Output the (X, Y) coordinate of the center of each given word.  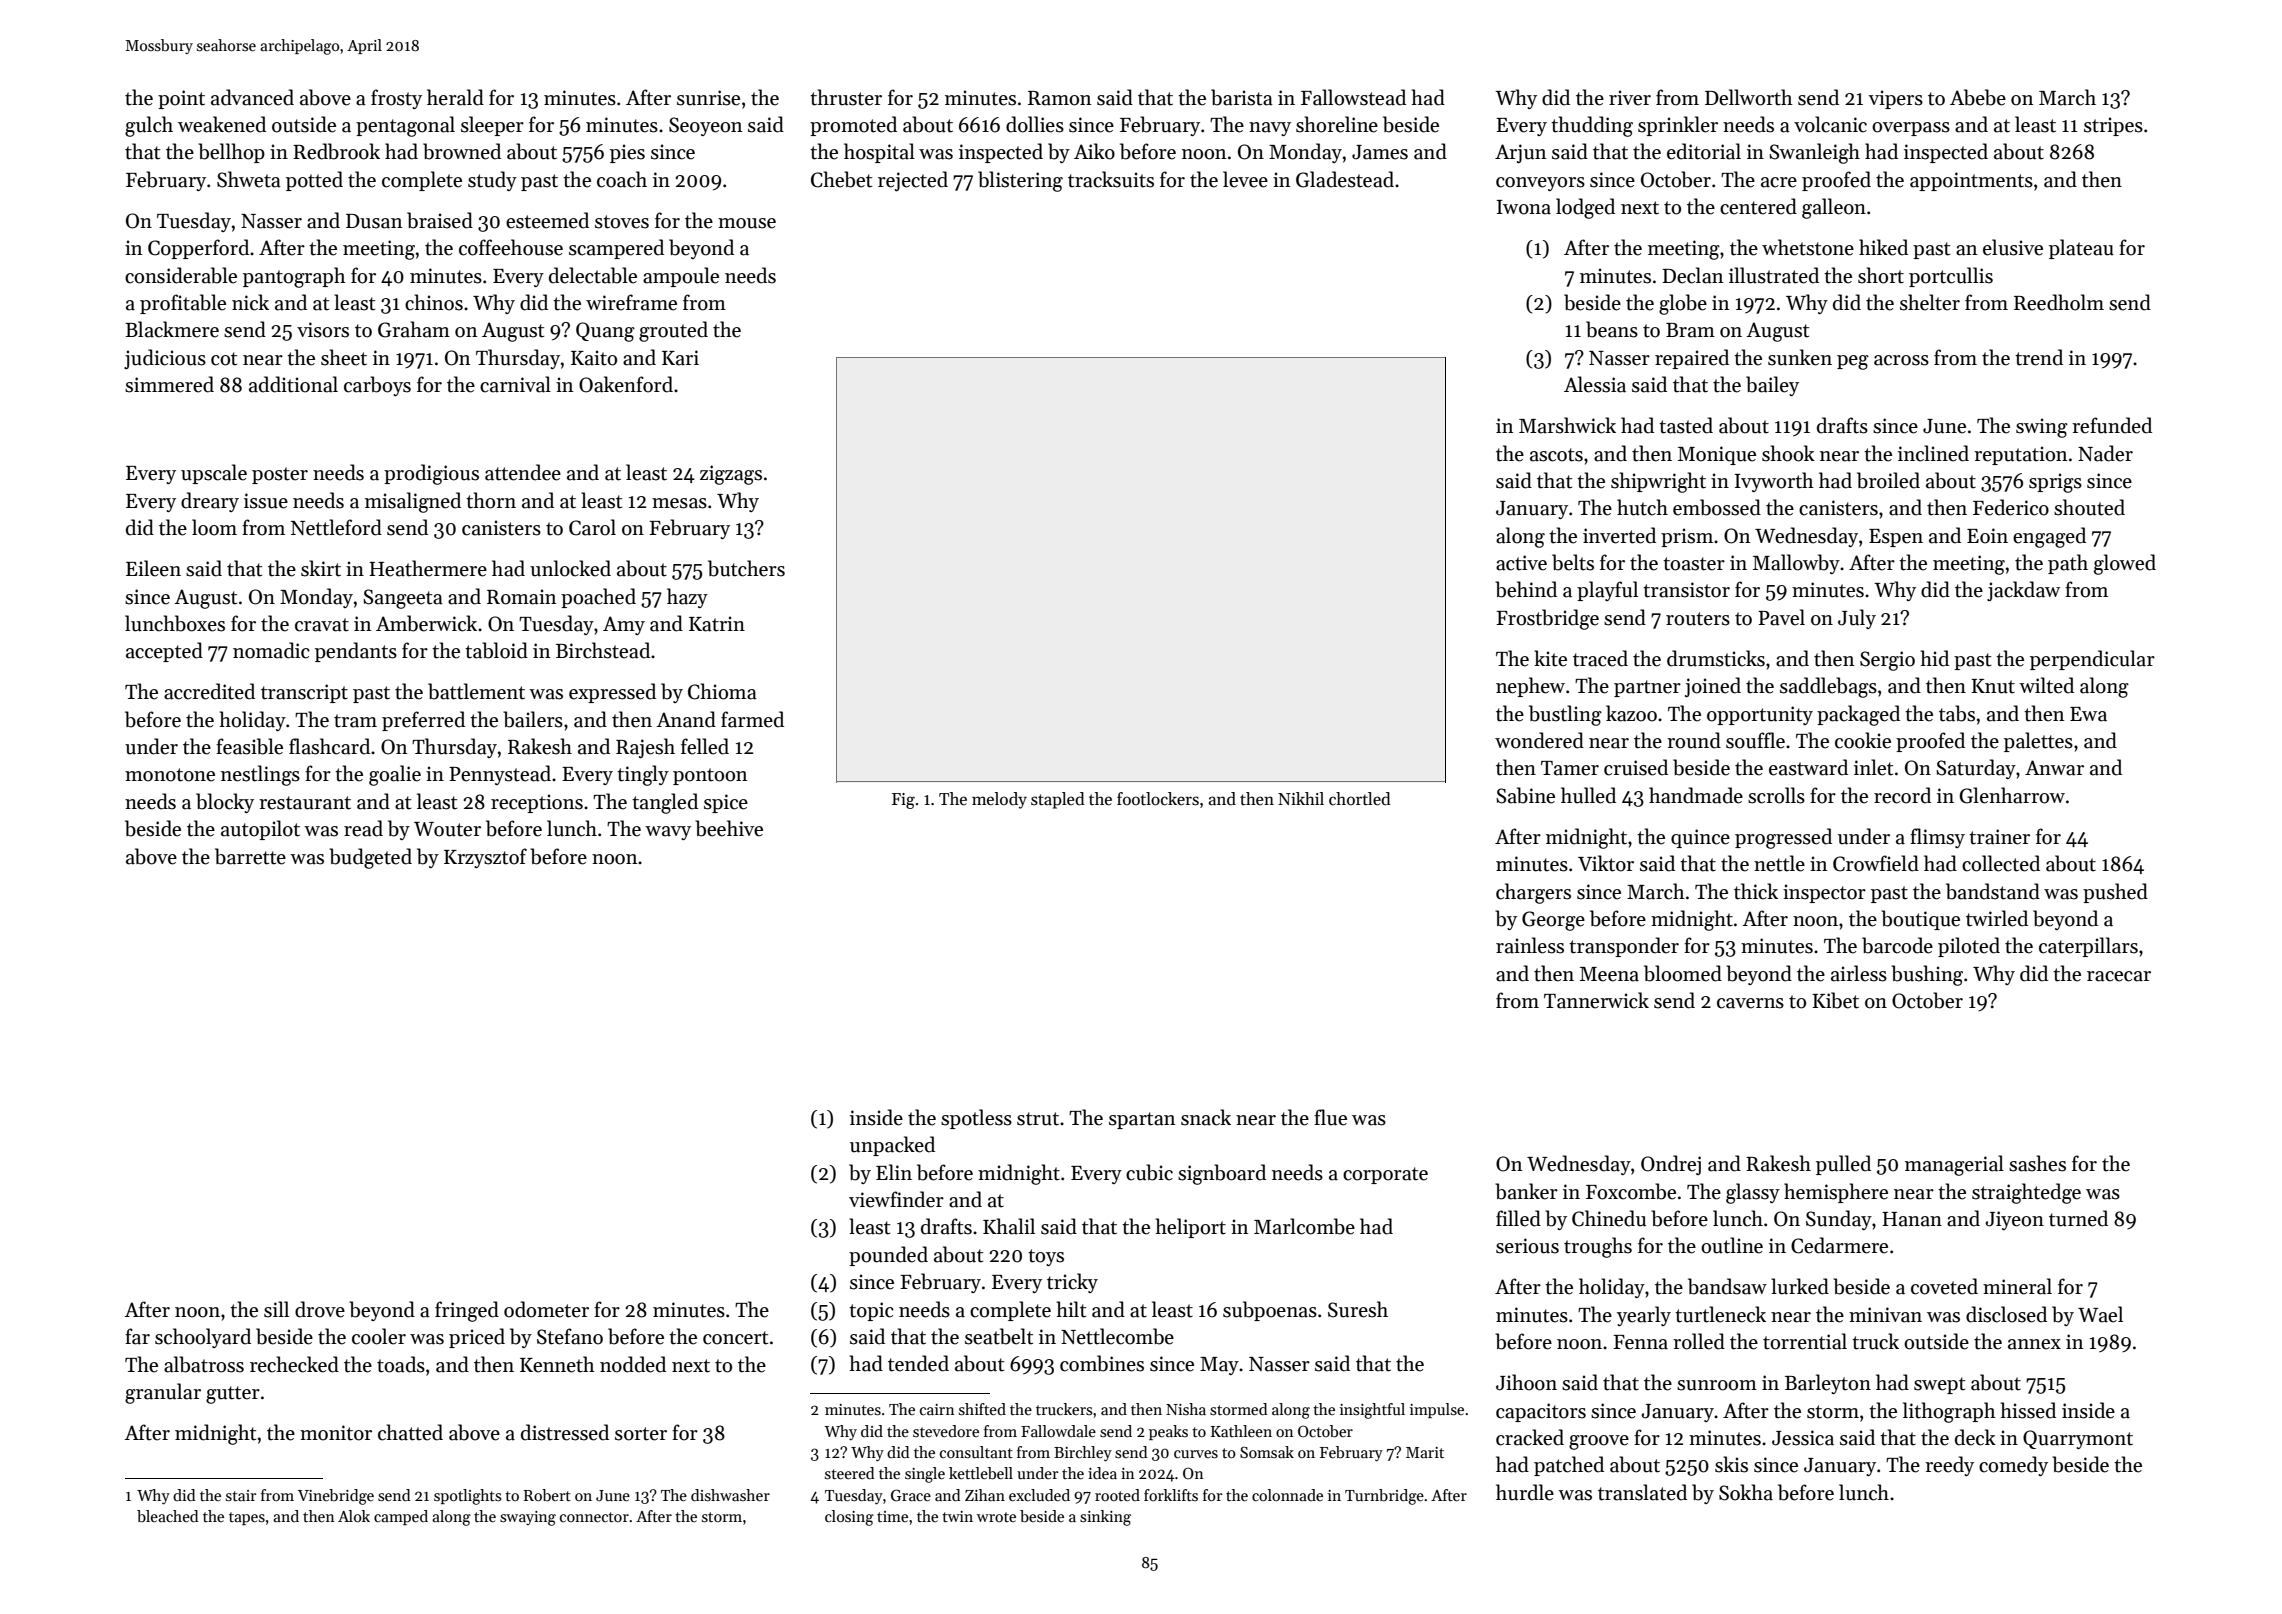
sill (276, 1309)
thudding (1592, 126)
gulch (149, 126)
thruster (846, 97)
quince (1700, 838)
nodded (633, 1364)
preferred (423, 721)
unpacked (892, 1146)
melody (999, 800)
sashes (2037, 1163)
